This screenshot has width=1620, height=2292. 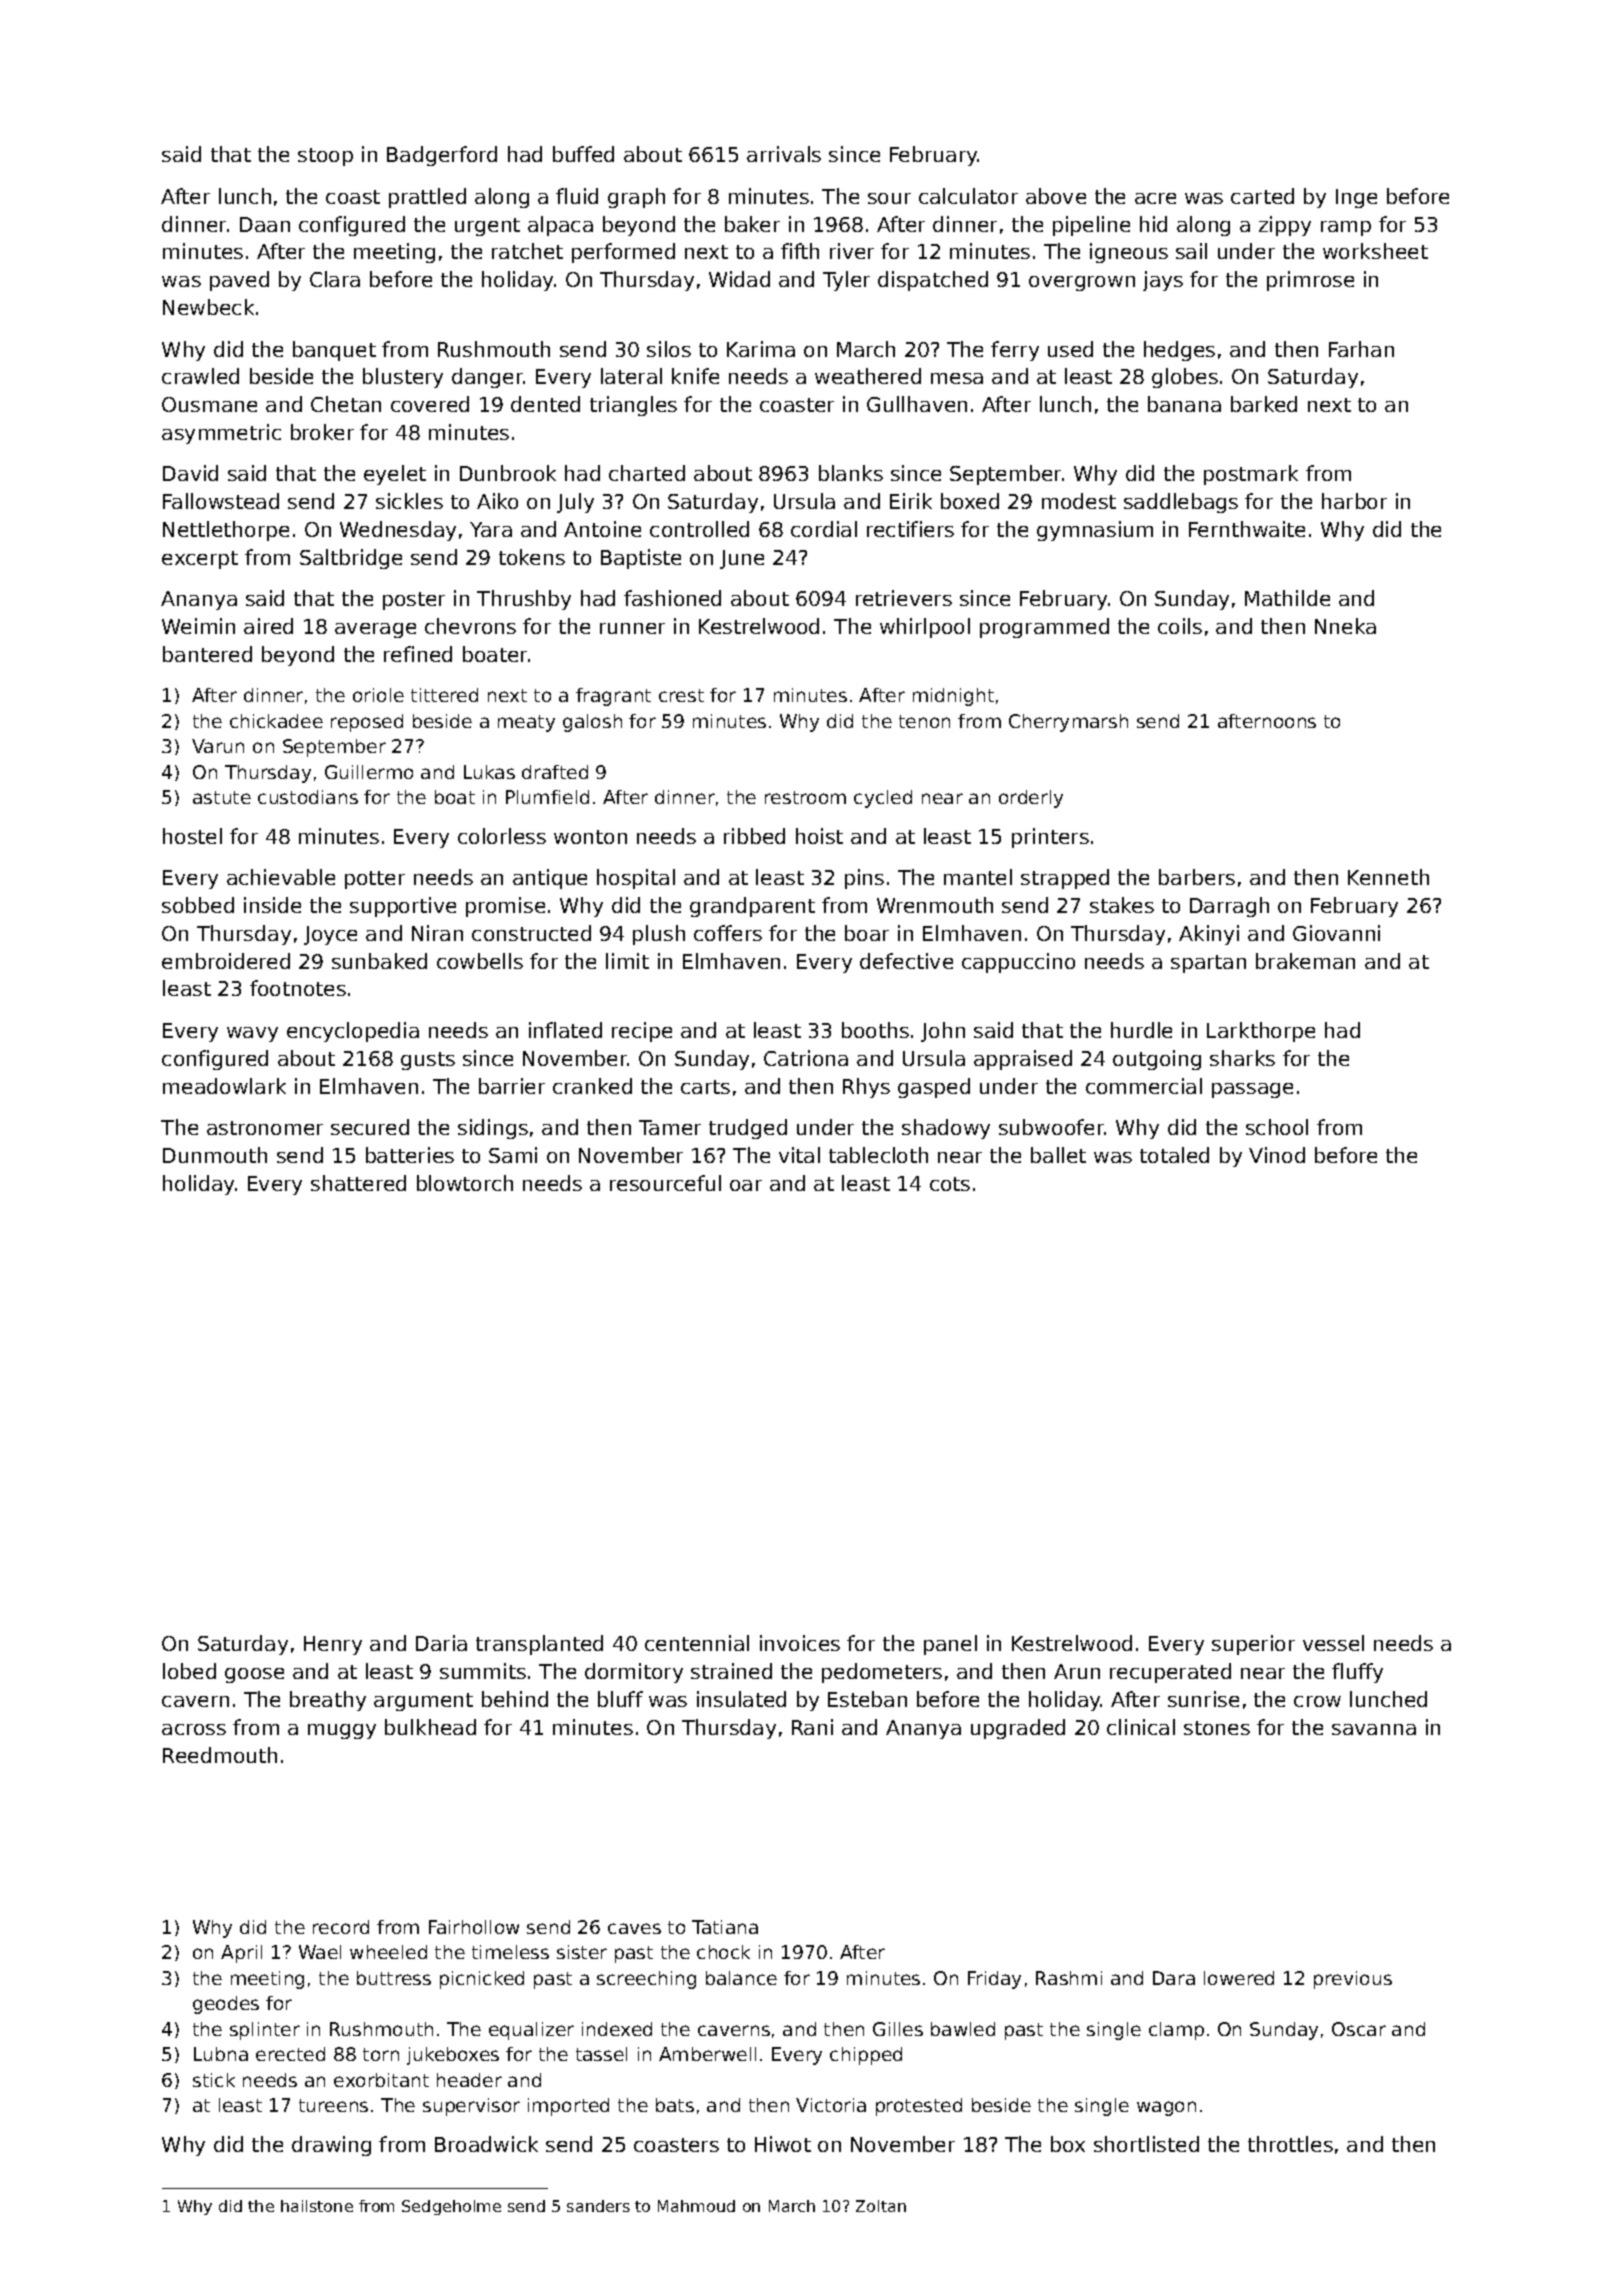 I want to click on barrier, so click(x=512, y=1086).
